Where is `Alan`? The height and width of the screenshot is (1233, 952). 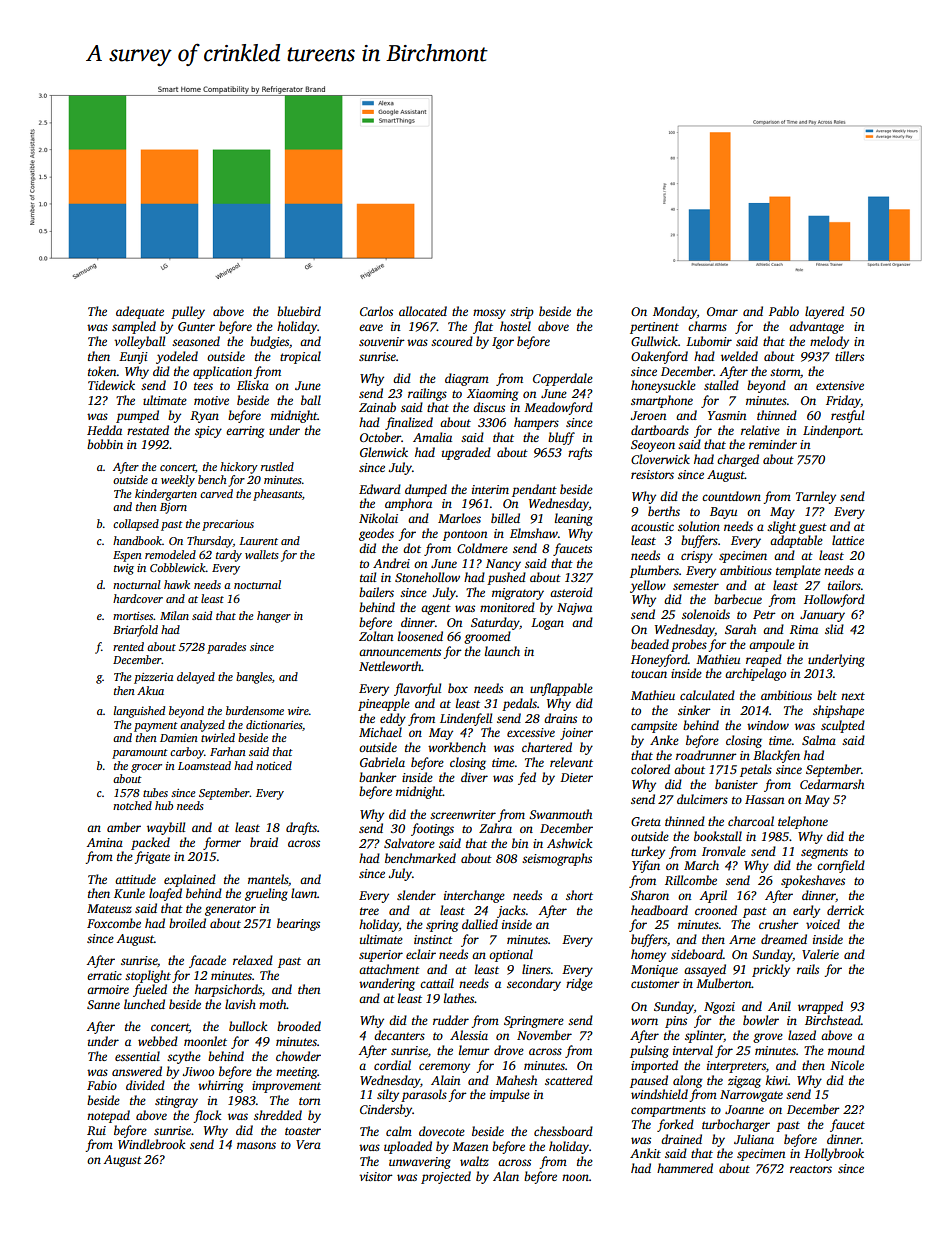 Alan is located at coordinates (506, 1176).
